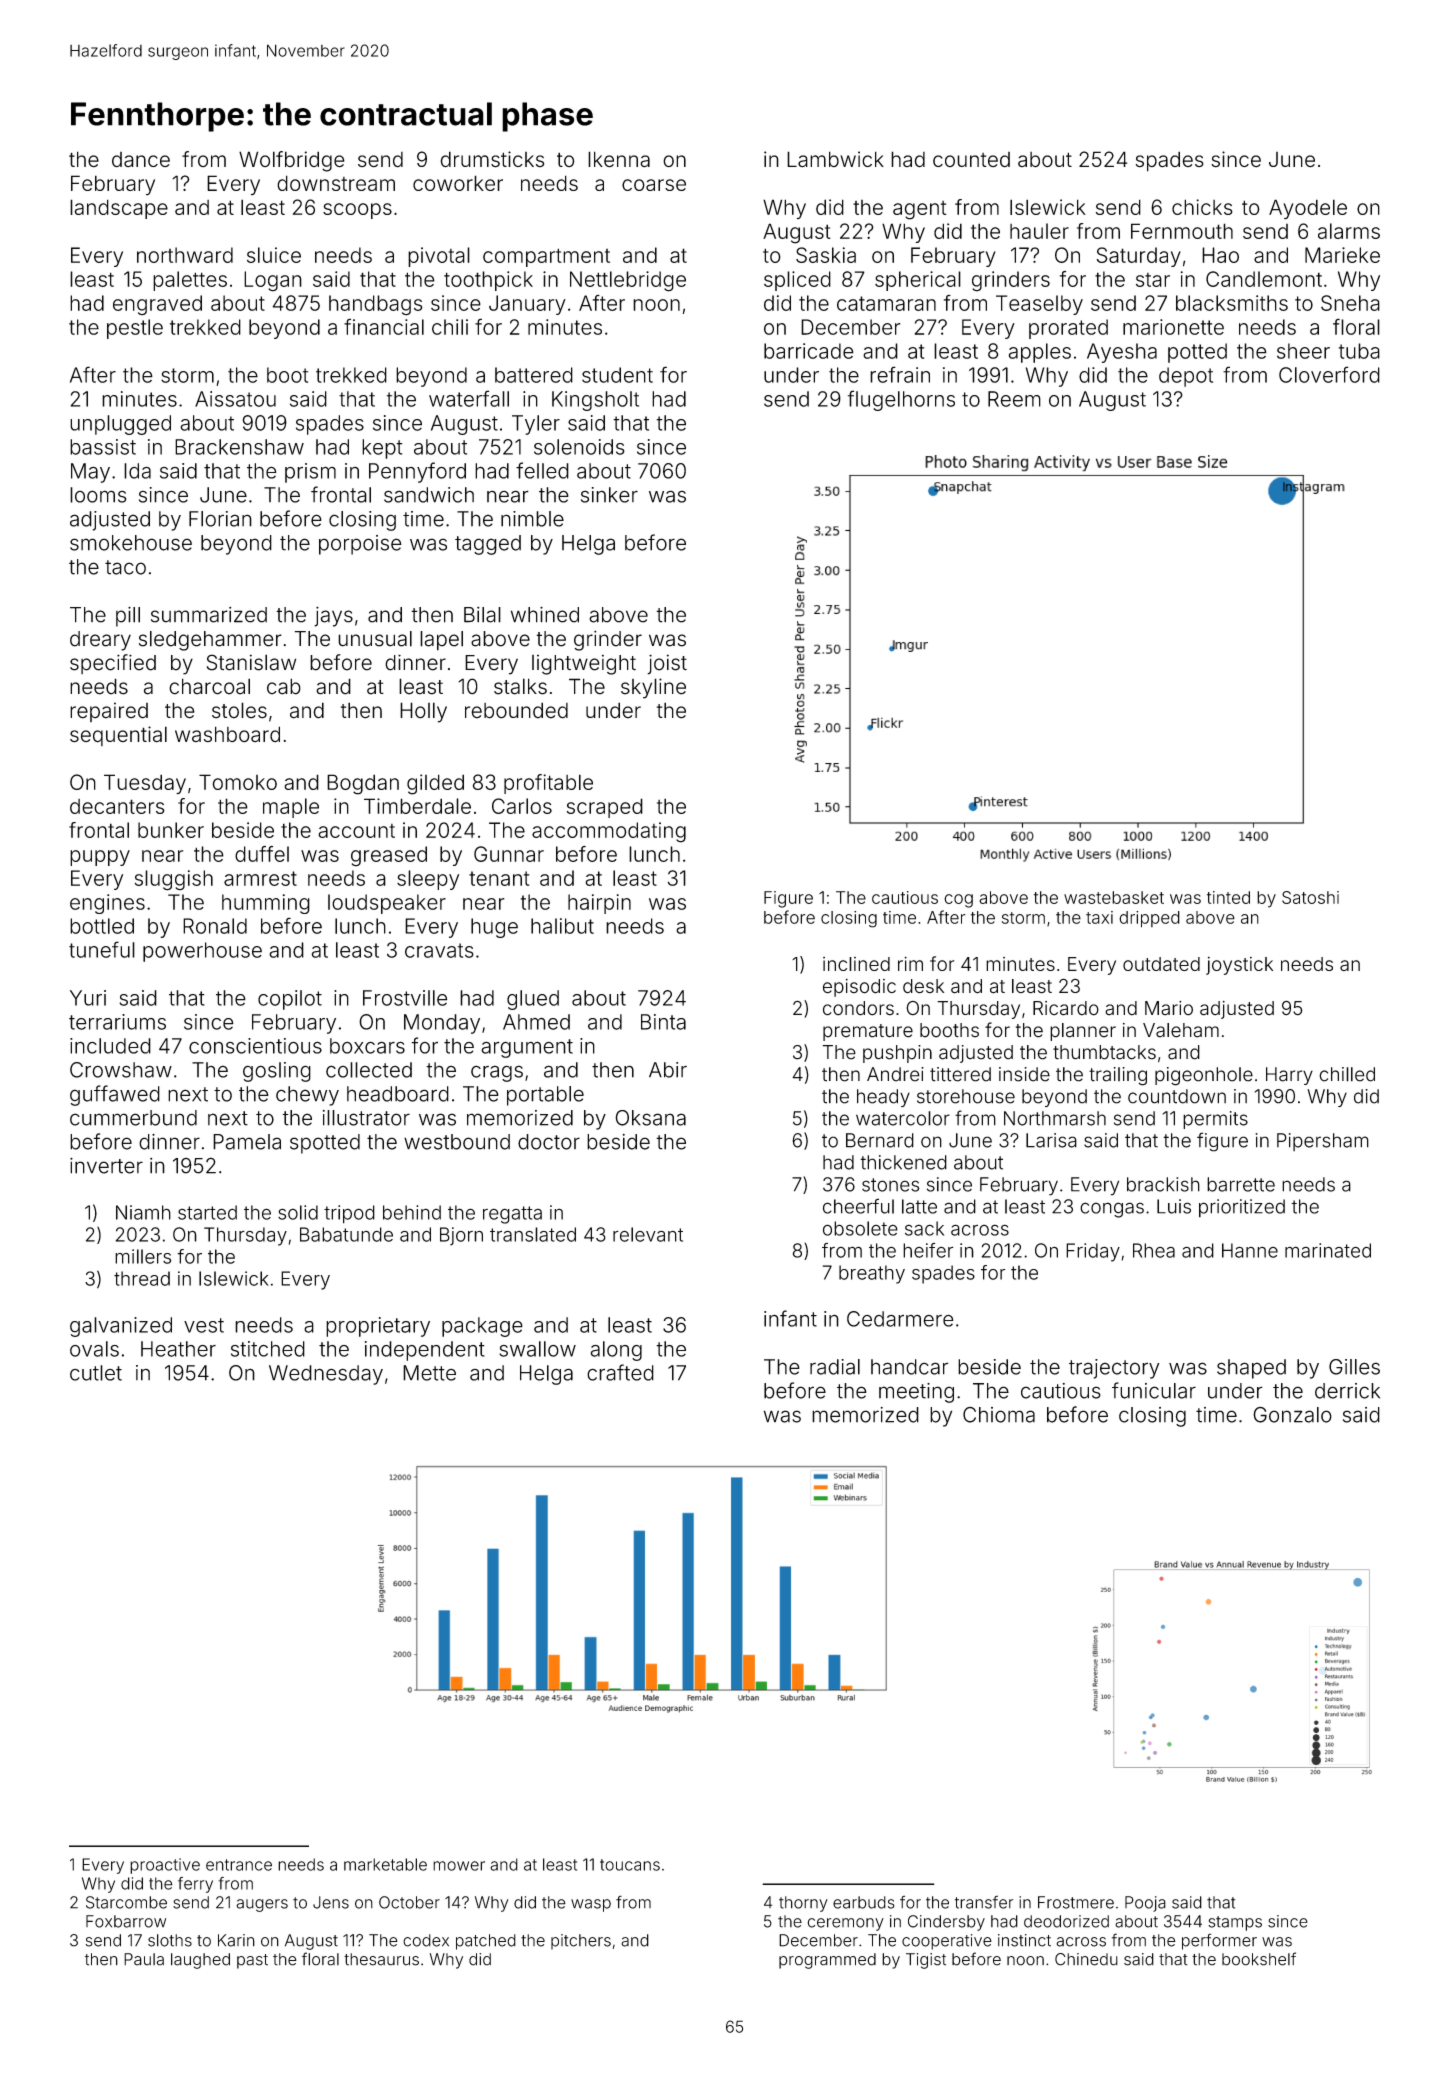  Describe the element at coordinates (157, 305) in the screenshot. I see `engraved` at that location.
